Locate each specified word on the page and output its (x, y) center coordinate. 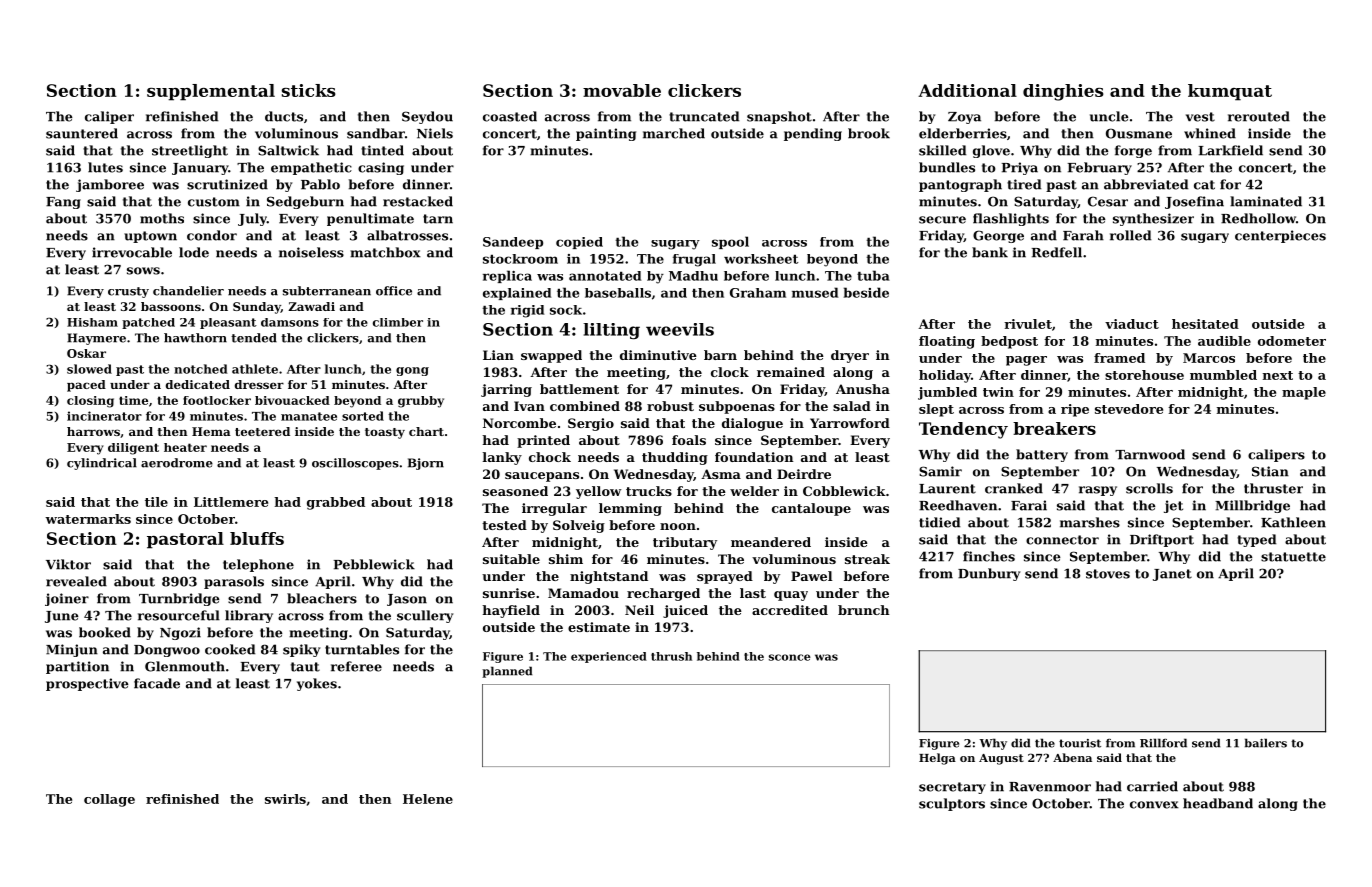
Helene (428, 799)
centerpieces (1280, 236)
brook (869, 133)
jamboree (110, 185)
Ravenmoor (1050, 787)
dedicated (198, 384)
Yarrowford (850, 423)
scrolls (1149, 488)
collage (109, 800)
